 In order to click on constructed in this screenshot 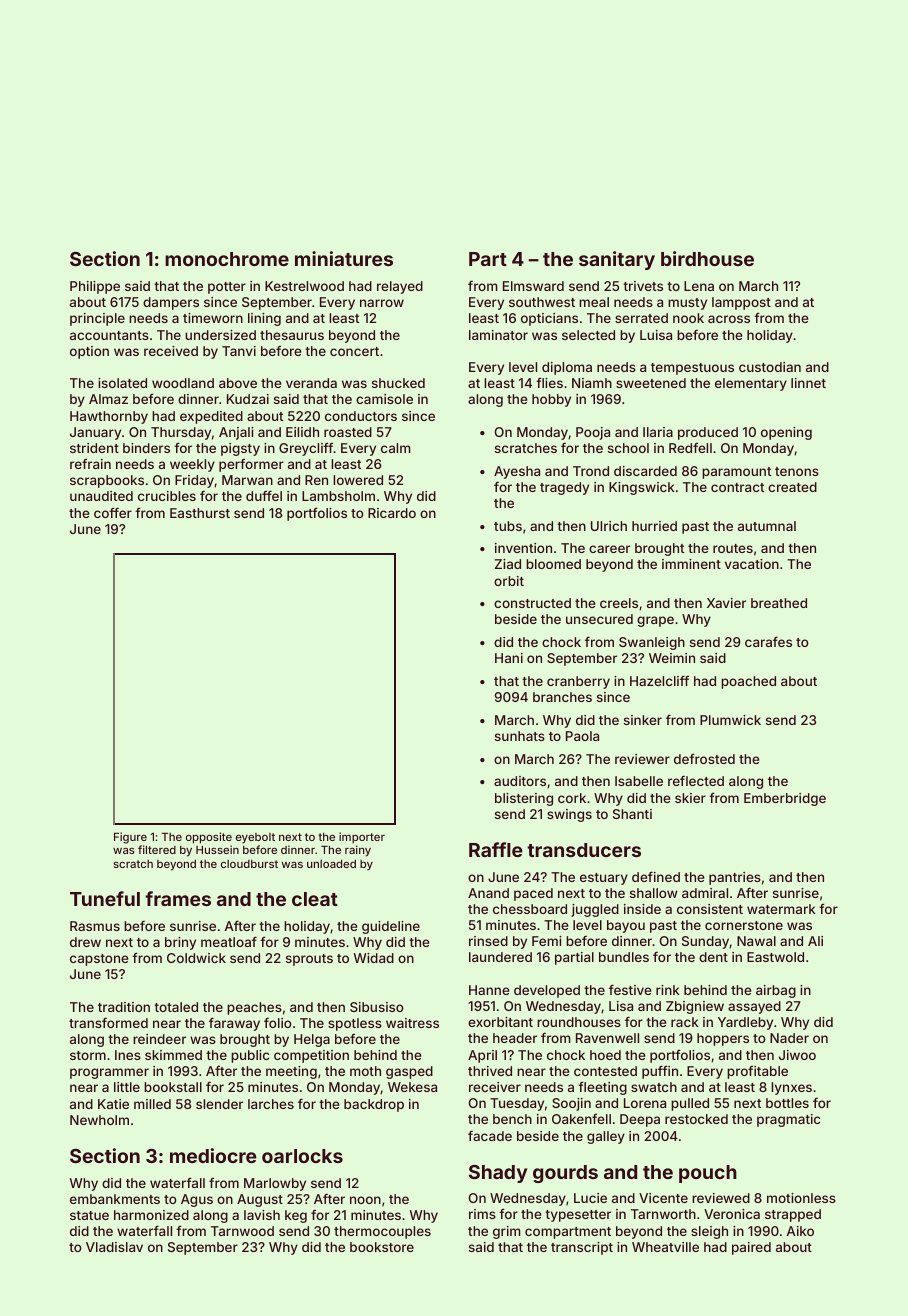, I will do `click(532, 603)`.
